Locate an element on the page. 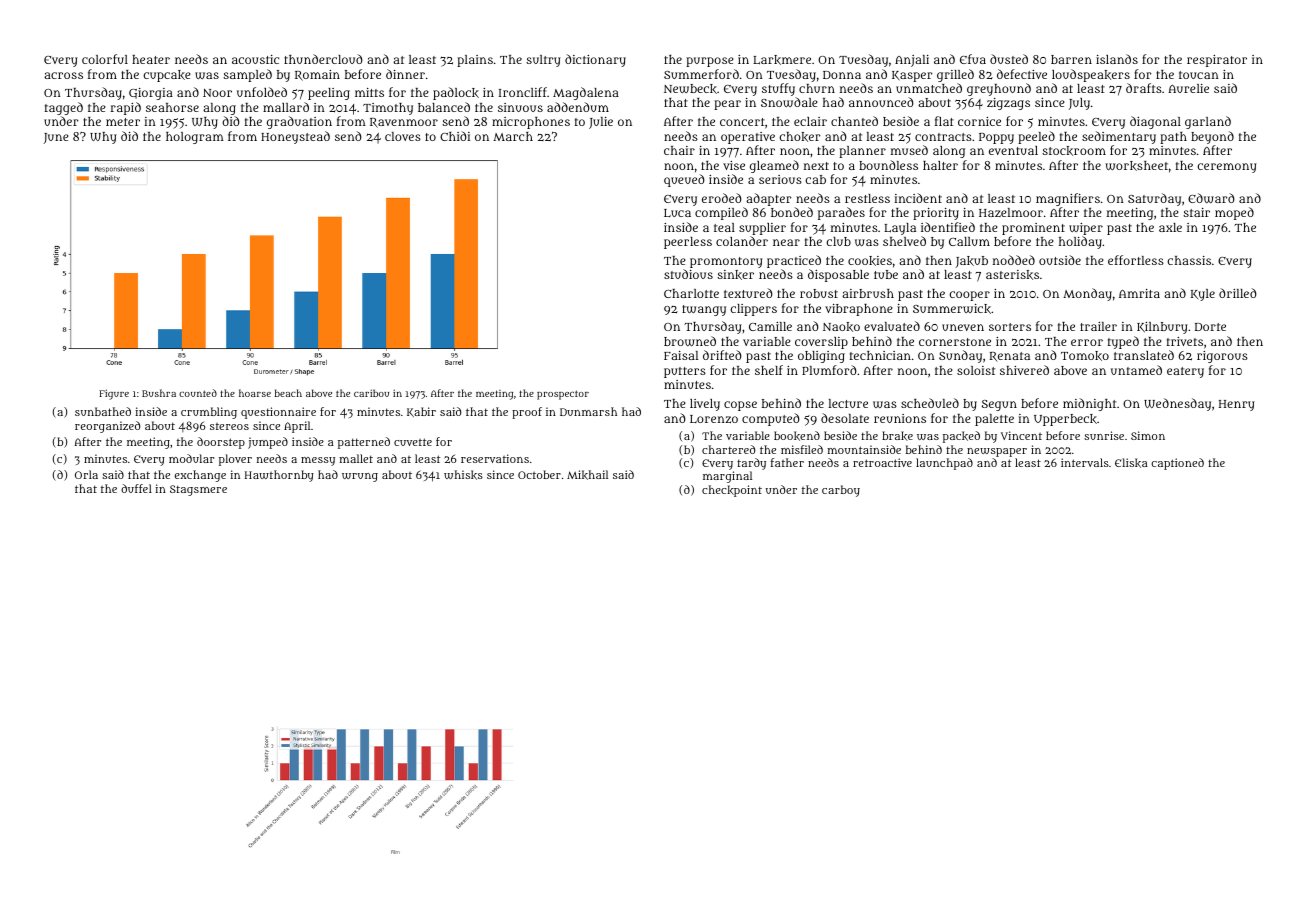  hoarse is located at coordinates (255, 393).
